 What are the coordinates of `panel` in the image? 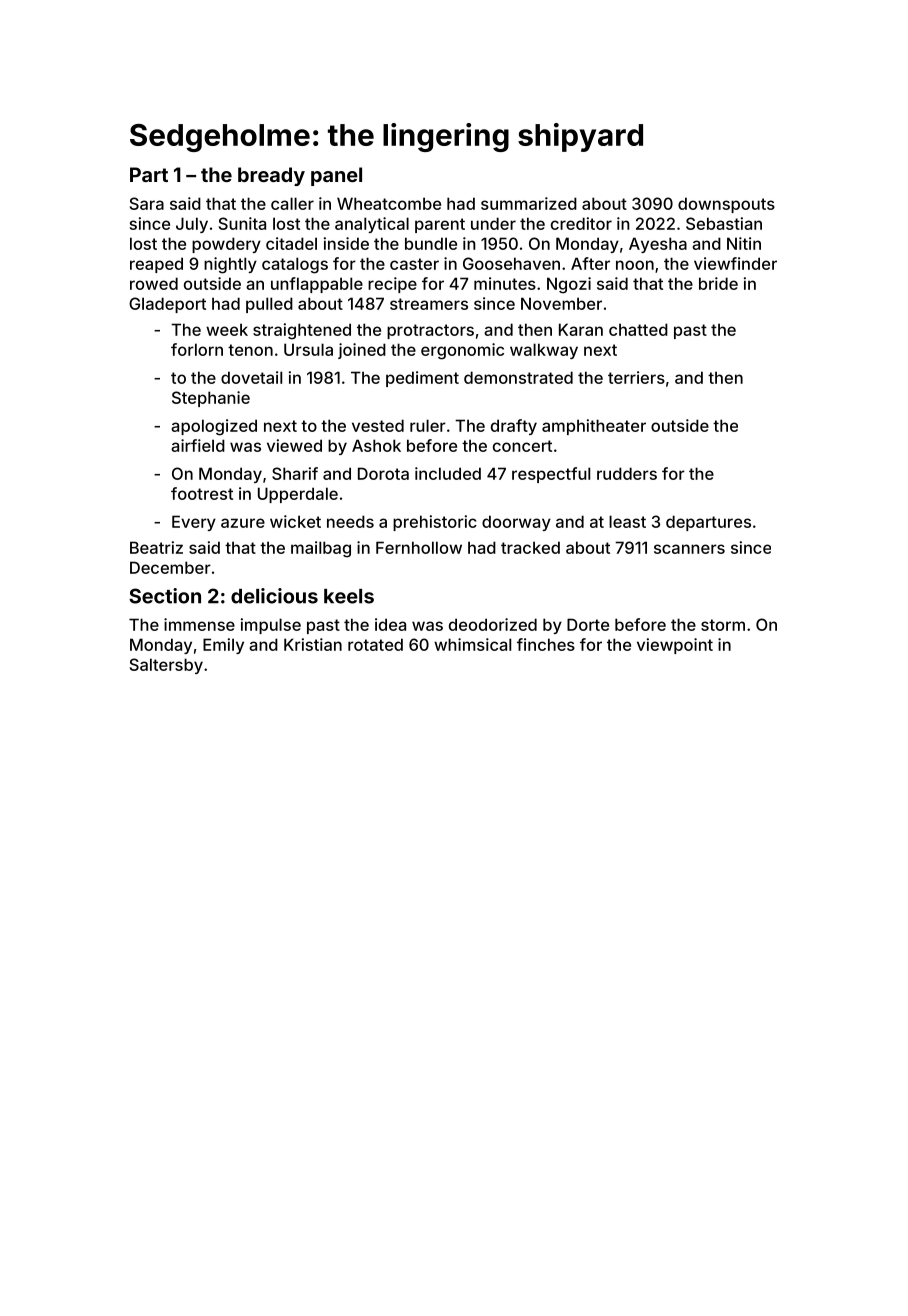 It's located at (336, 176).
